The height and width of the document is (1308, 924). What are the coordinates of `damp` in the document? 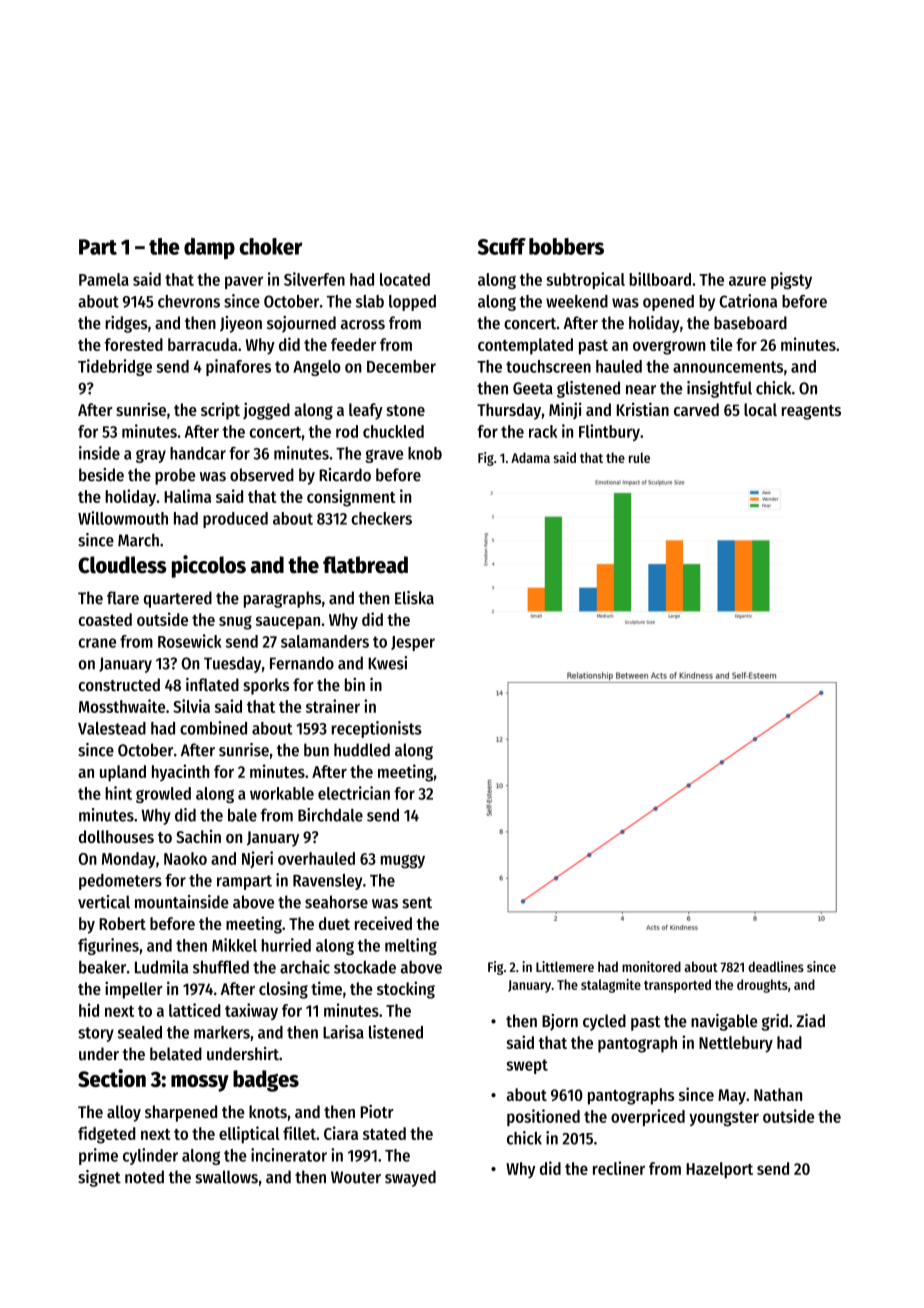 It's located at (209, 248).
